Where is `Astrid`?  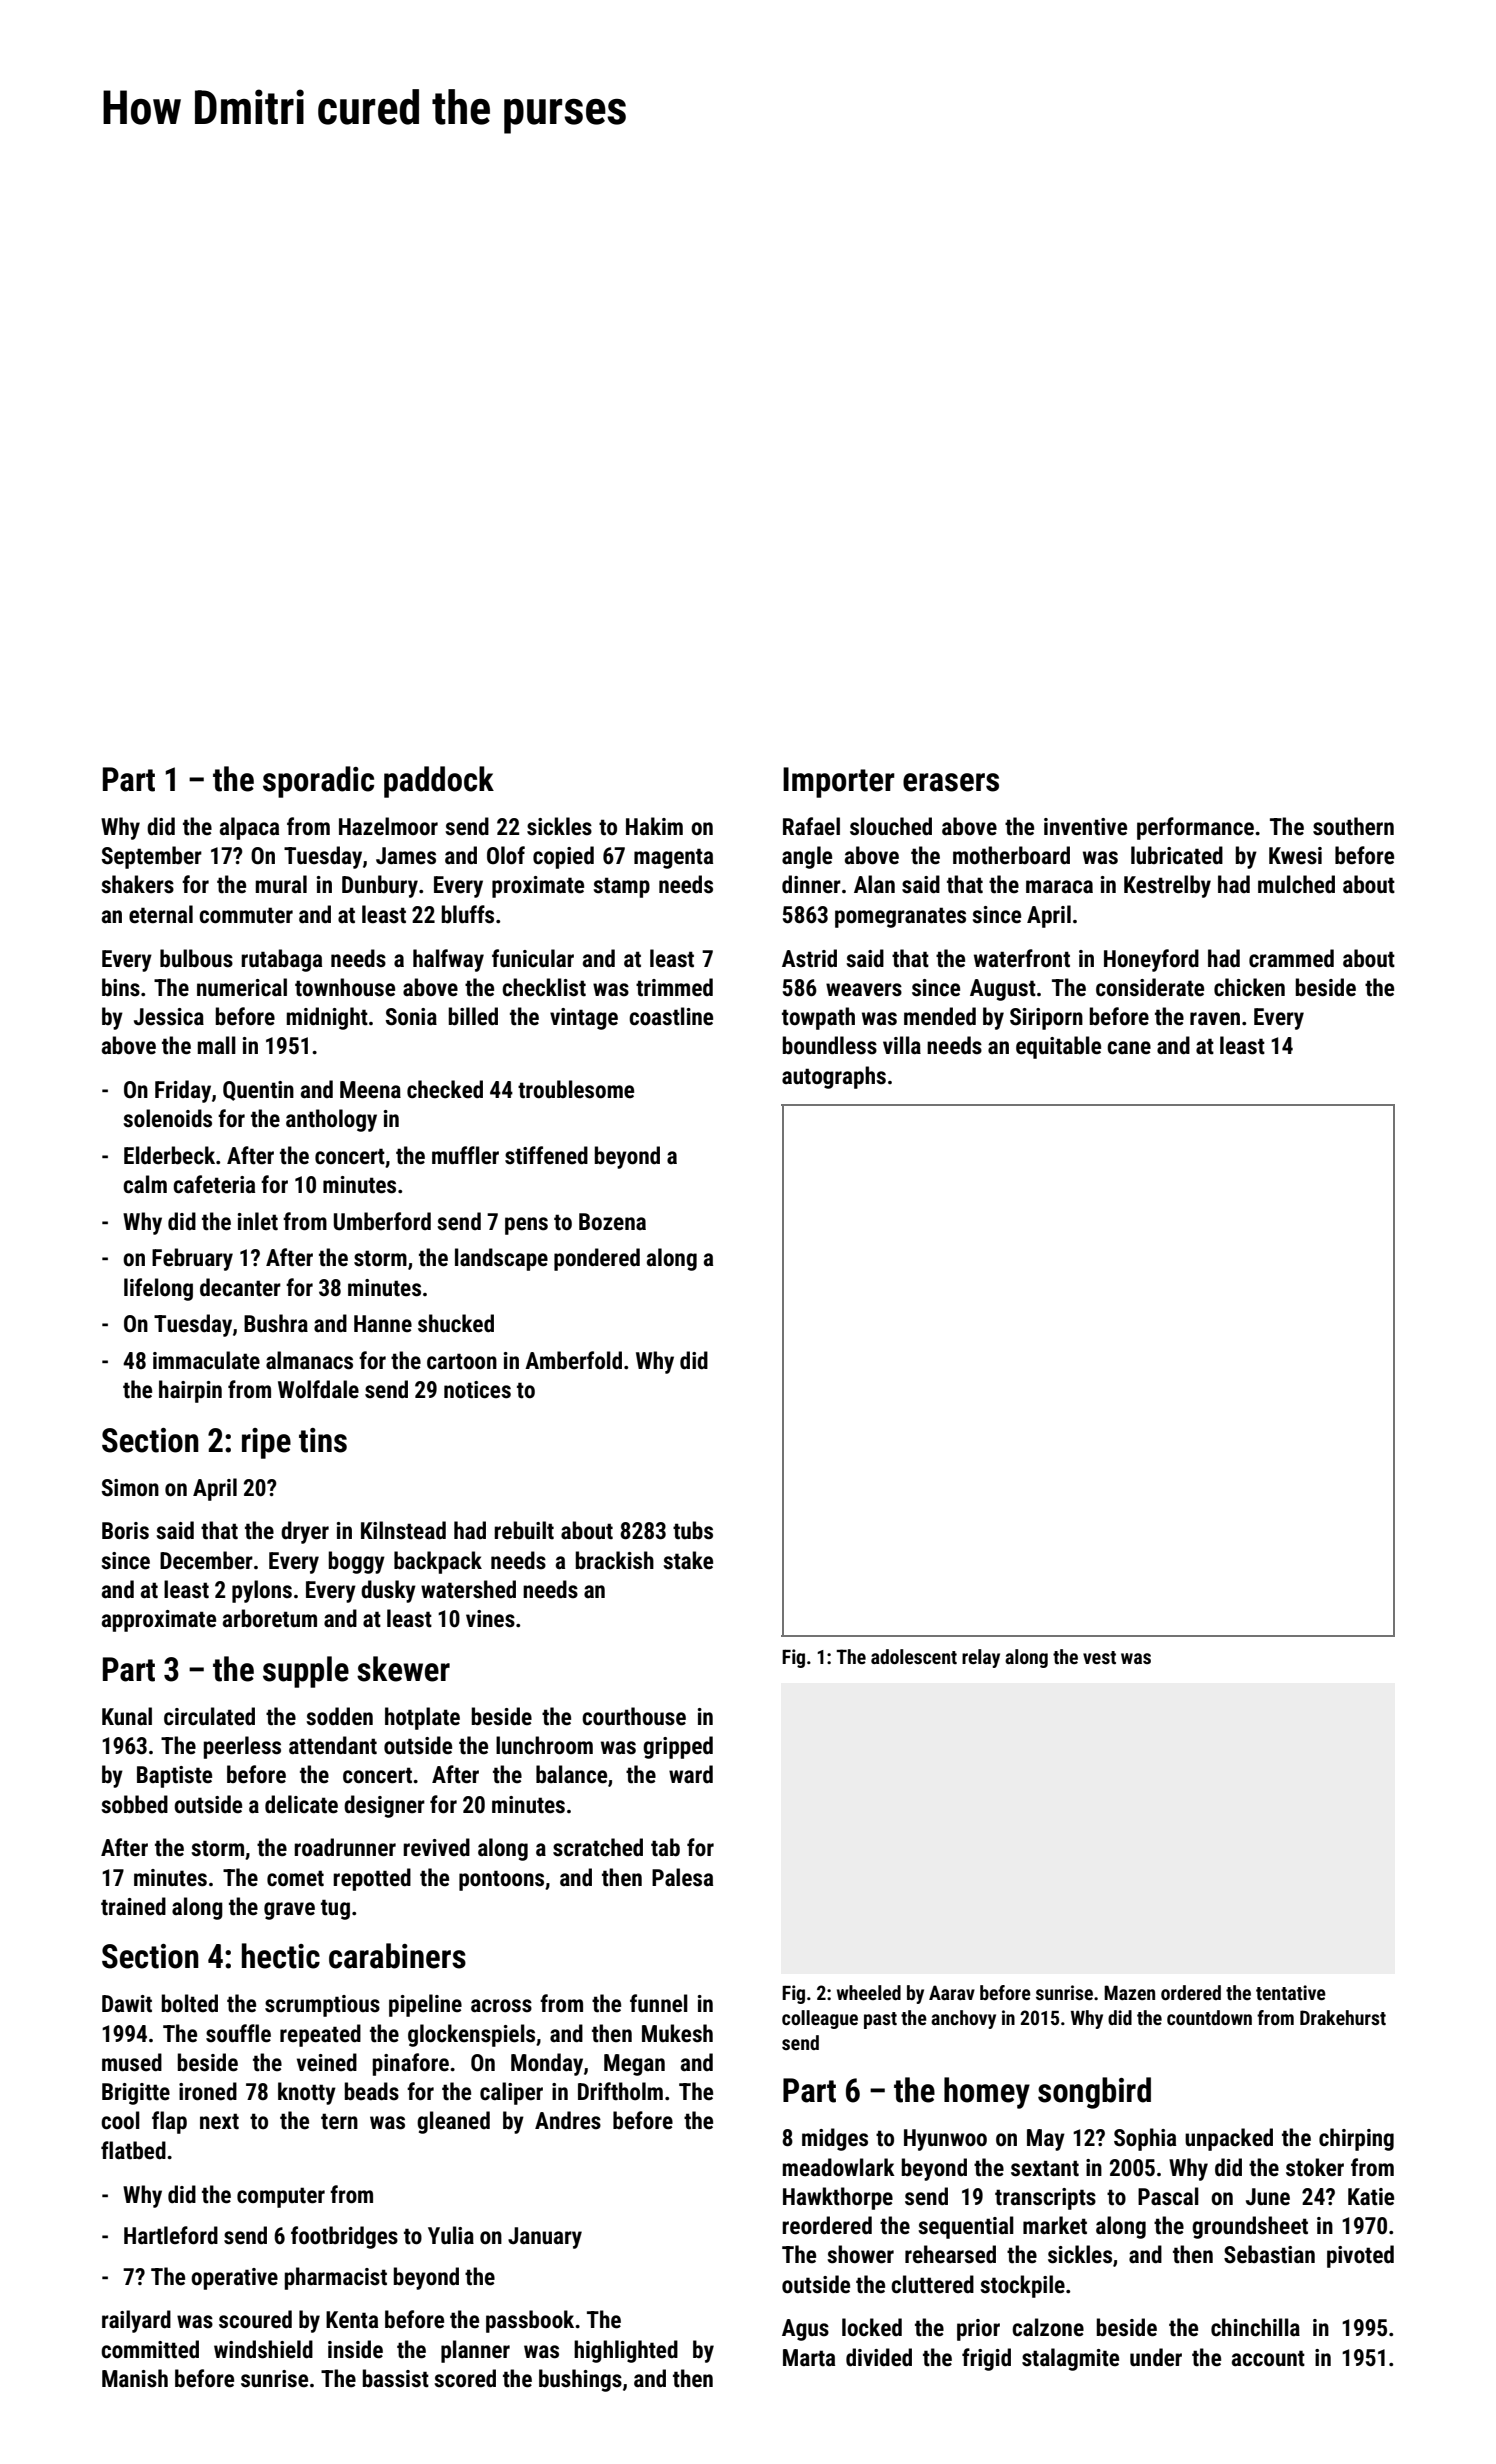 Astrid is located at coordinates (809, 958).
